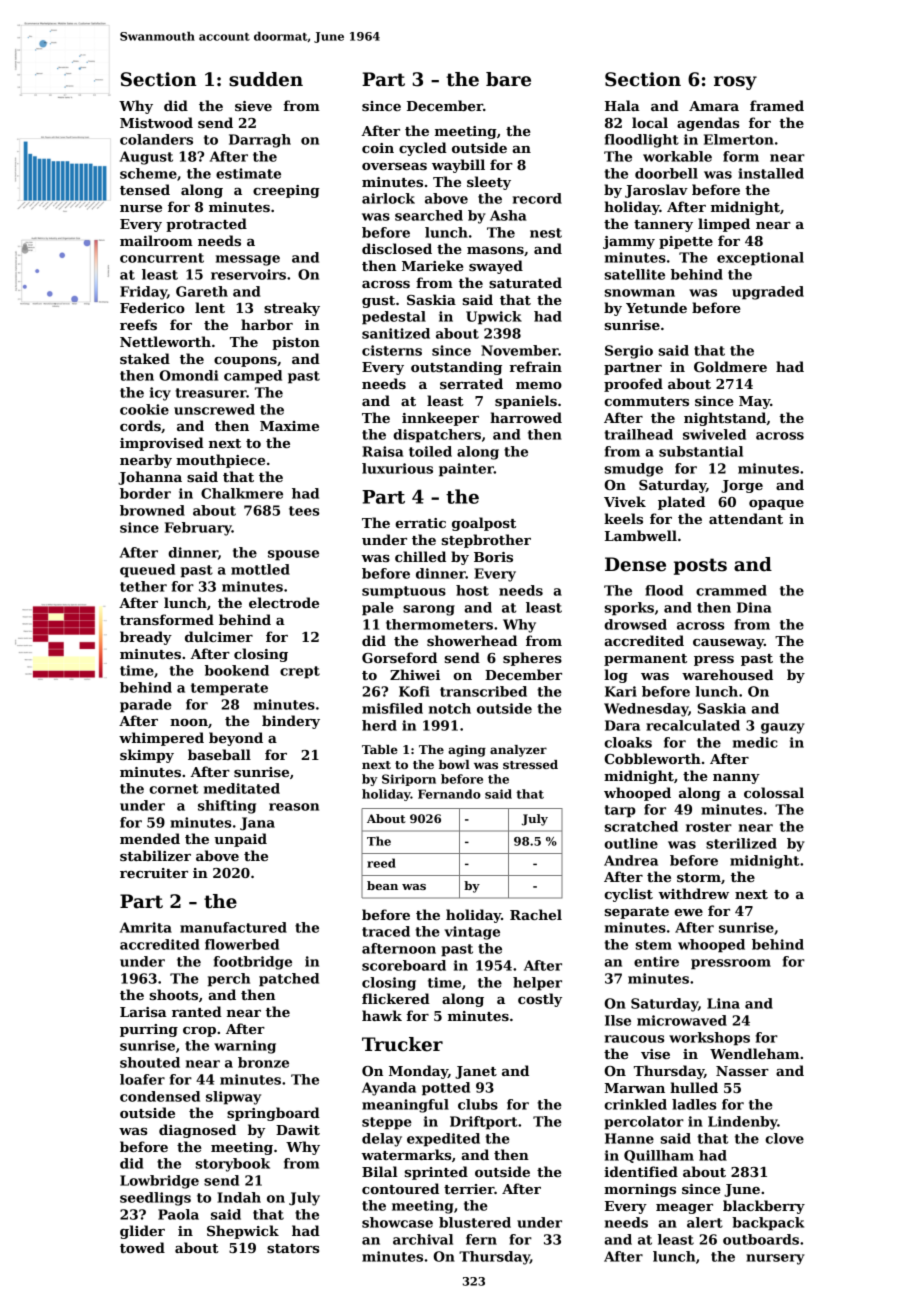 This document has width=924, height=1308. I want to click on towed, so click(142, 1247).
